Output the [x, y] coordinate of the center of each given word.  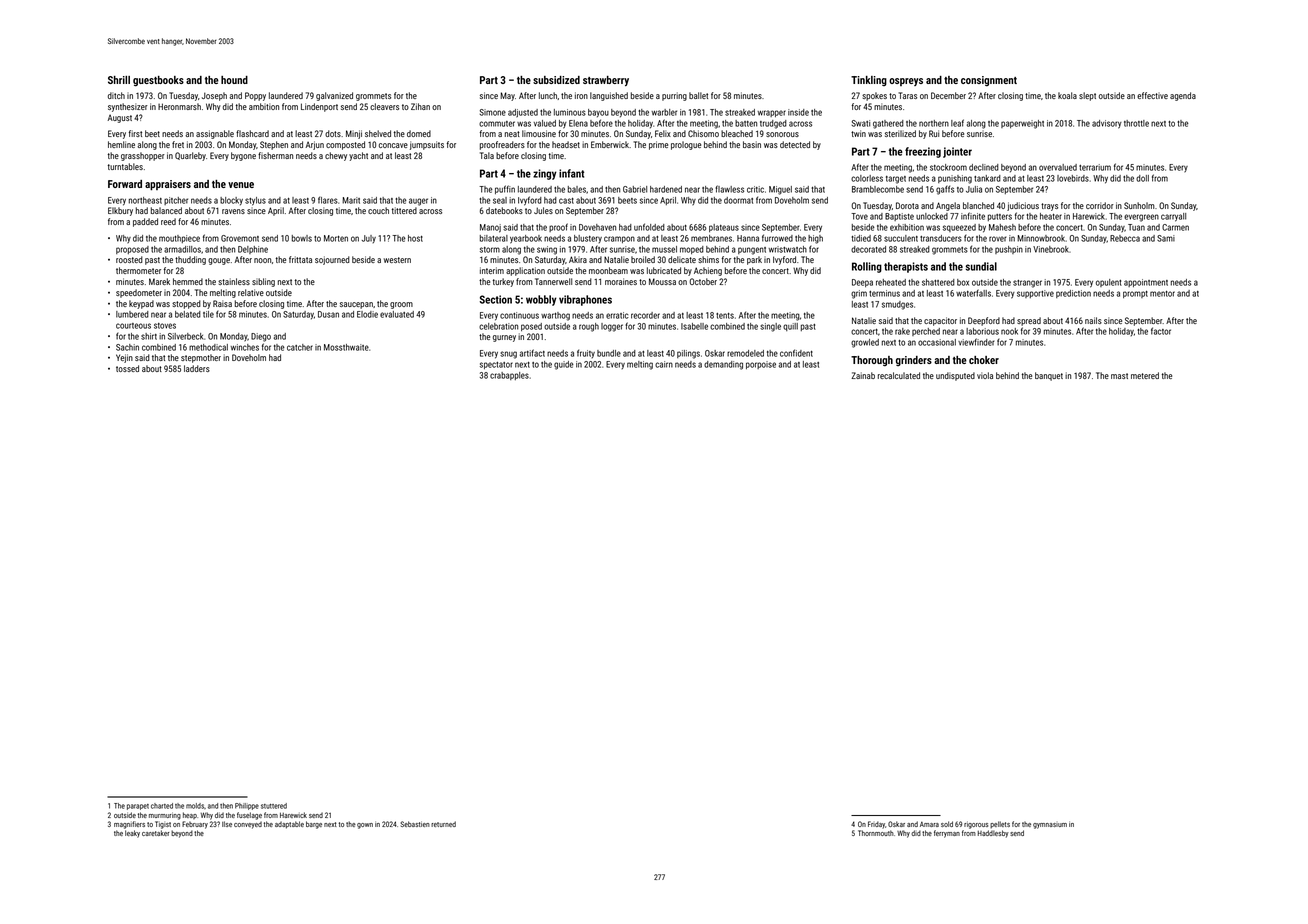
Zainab [863, 375]
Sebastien [415, 824]
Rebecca [1125, 238]
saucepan [356, 305]
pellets [1000, 824]
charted [162, 806]
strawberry [606, 81]
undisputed [955, 376]
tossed [127, 368]
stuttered [274, 806]
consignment [989, 81]
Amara [929, 824]
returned [443, 824]
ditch [116, 95]
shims [708, 259]
